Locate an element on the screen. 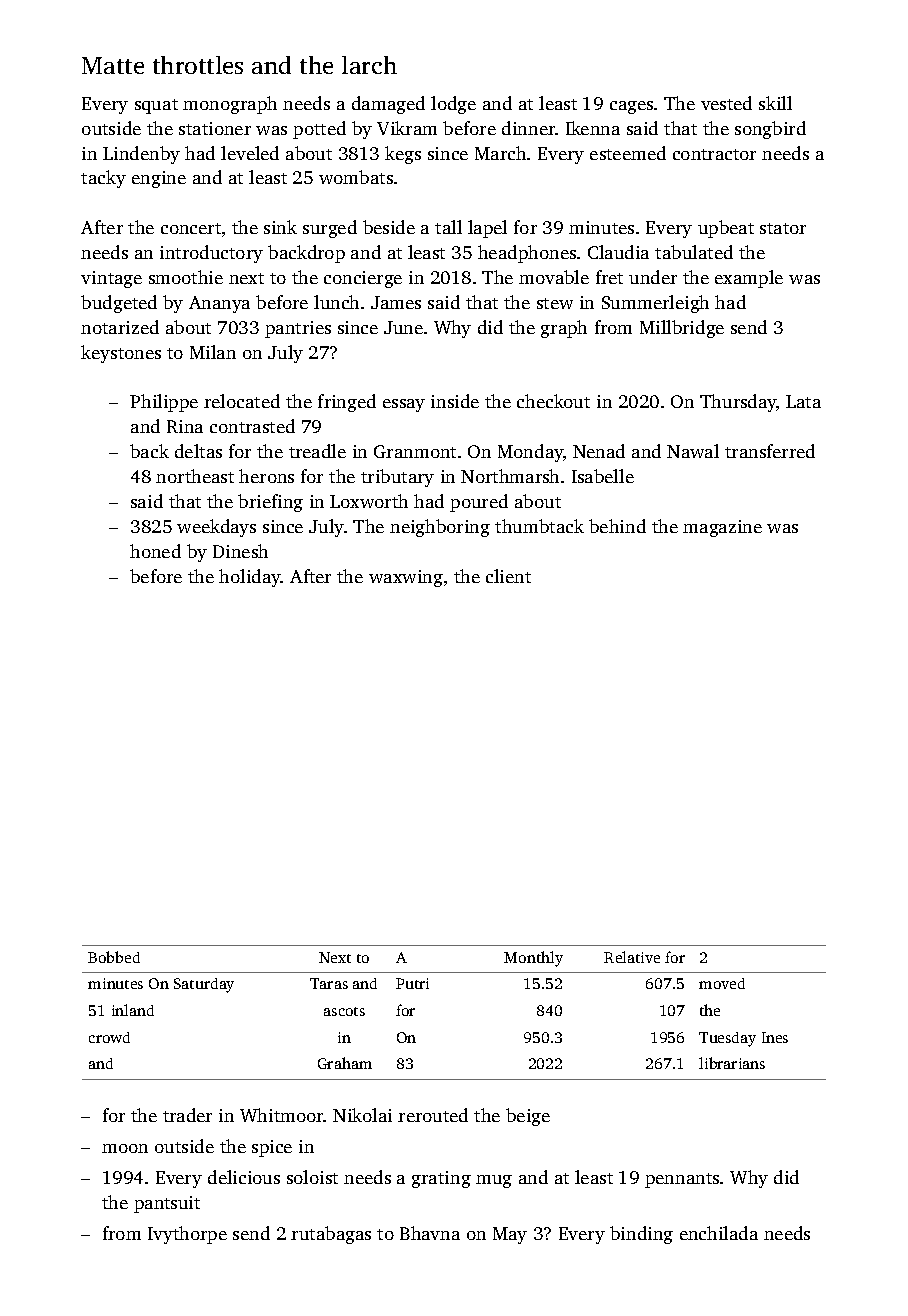 The width and height of the screenshot is (908, 1316). client is located at coordinates (508, 576).
